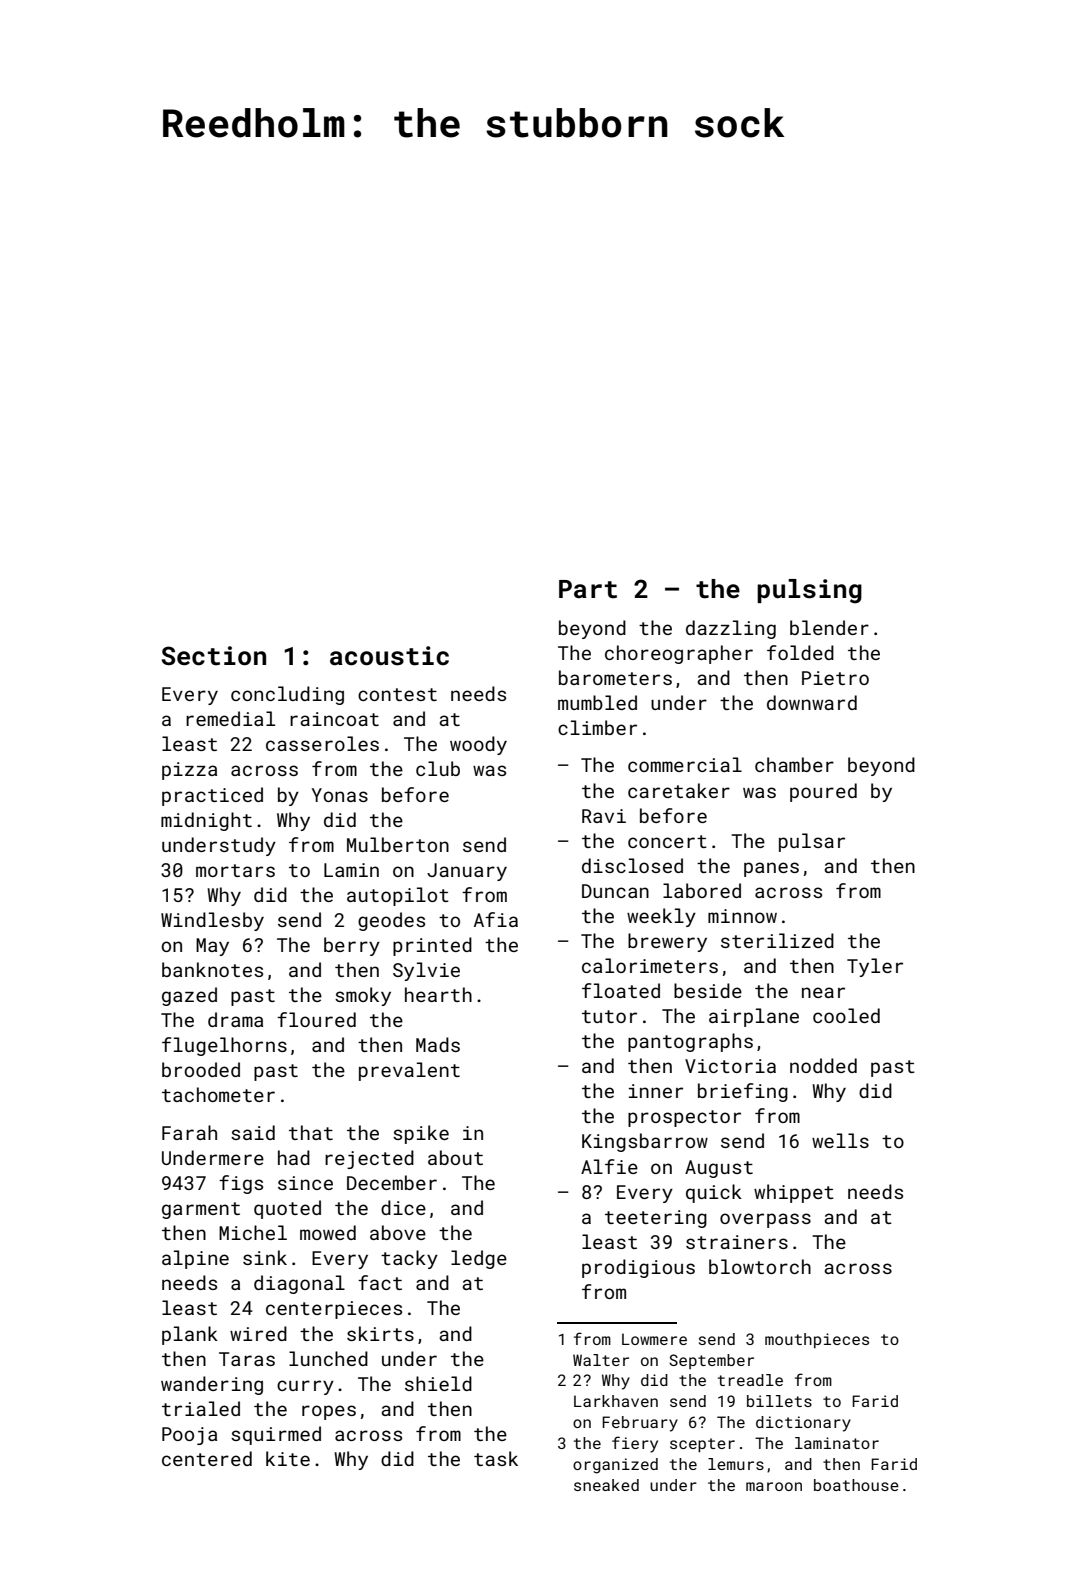 Image resolution: width=1088 pixels, height=1576 pixels. Describe the element at coordinates (645, 1142) in the document. I see `Kingsbarrow` at that location.
